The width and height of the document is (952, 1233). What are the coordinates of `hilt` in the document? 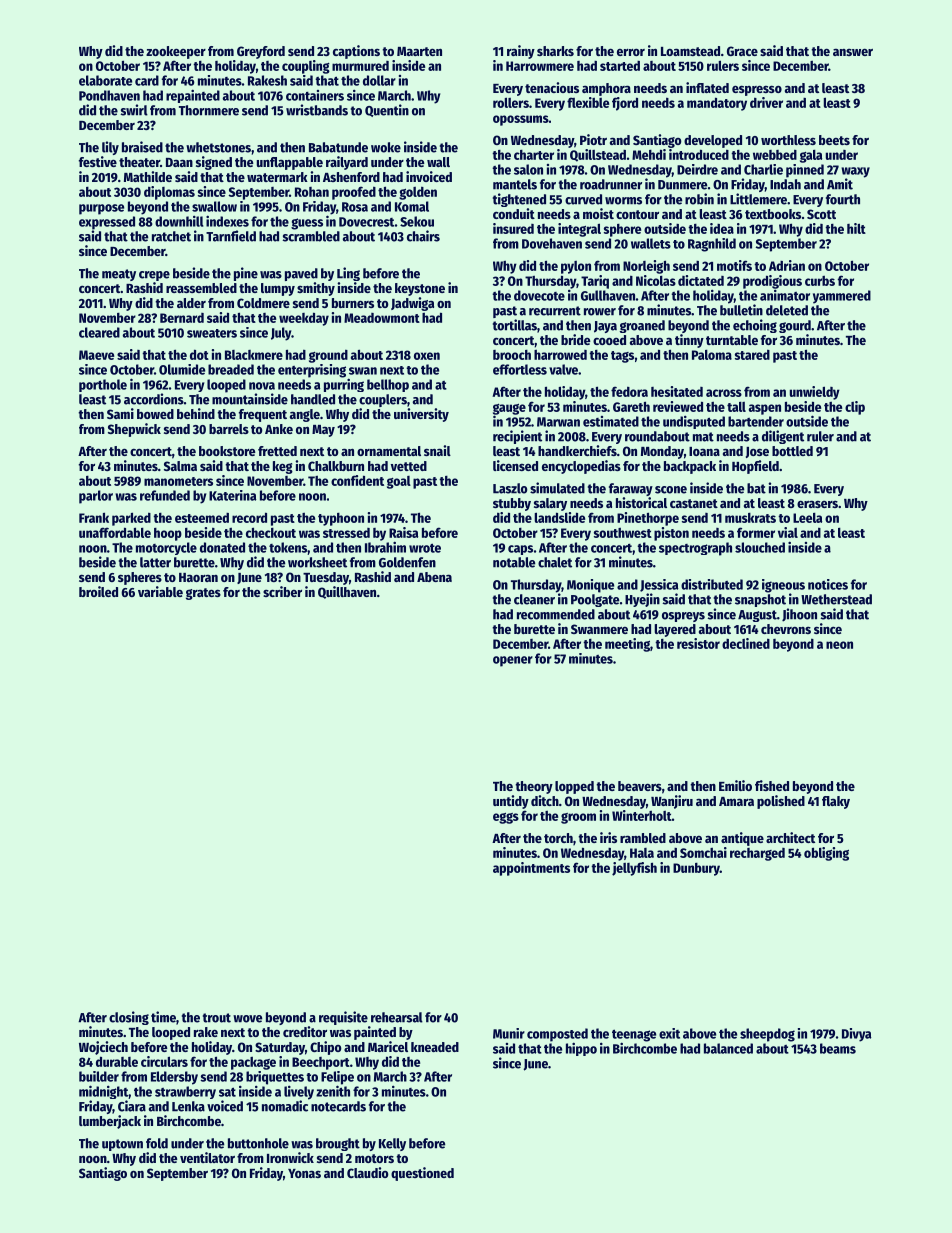 It's located at (856, 228).
